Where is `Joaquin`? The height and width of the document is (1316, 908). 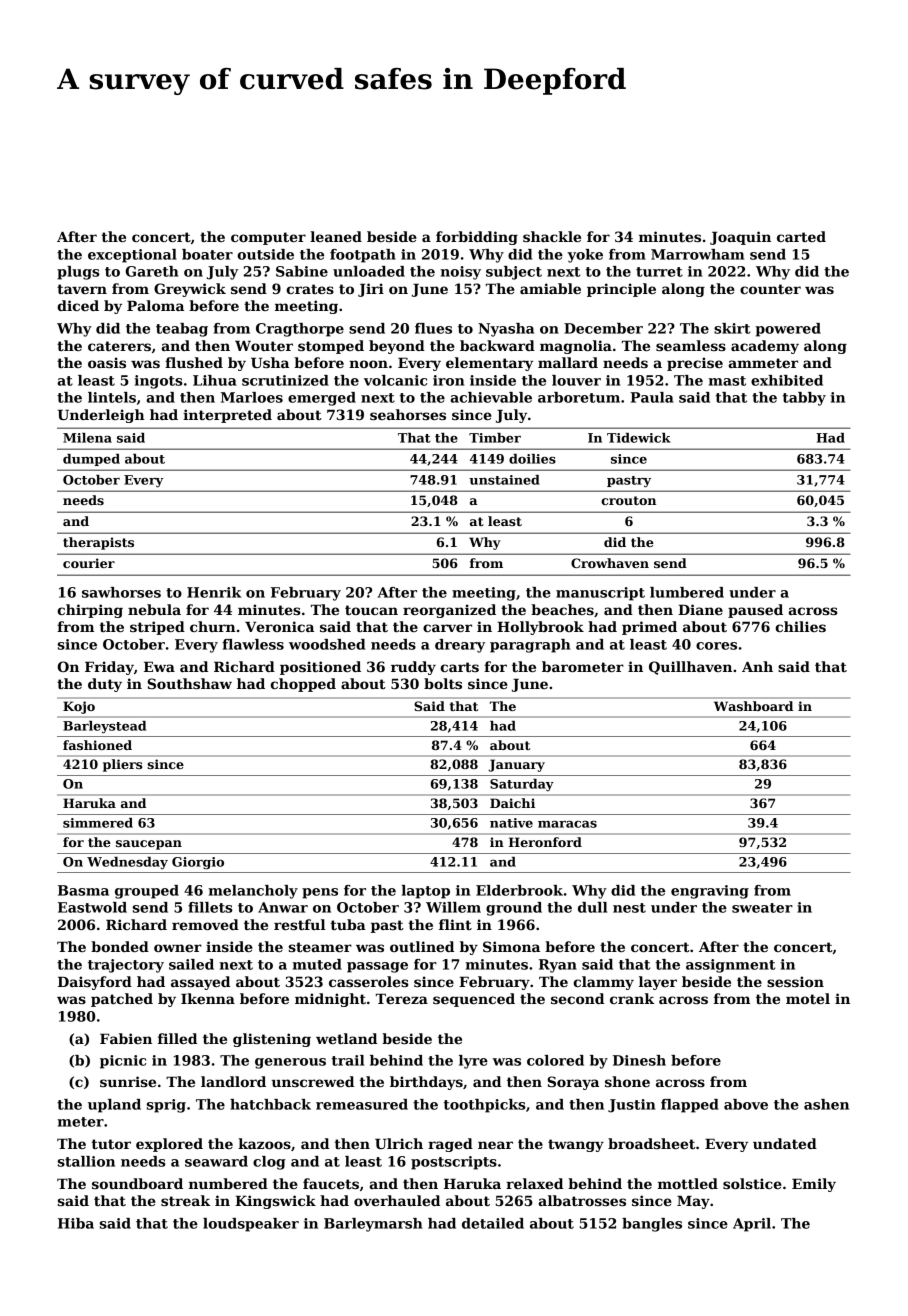
Joaquin is located at coordinates (740, 238).
